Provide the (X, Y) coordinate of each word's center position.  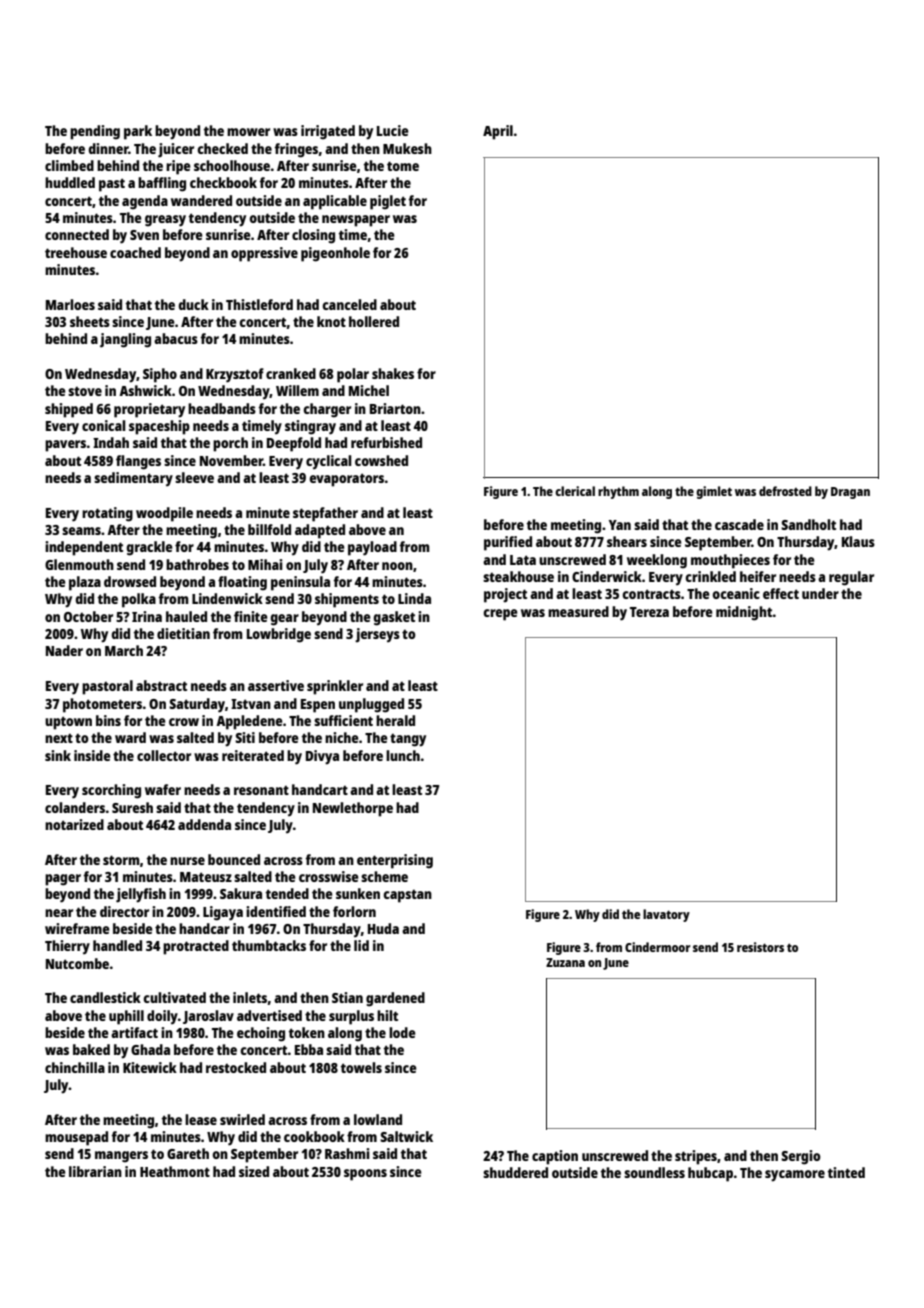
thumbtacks (269, 945)
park (138, 132)
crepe (500, 615)
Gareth (188, 1153)
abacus (176, 338)
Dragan (850, 493)
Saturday (197, 705)
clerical (575, 491)
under (820, 593)
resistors (760, 947)
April (498, 132)
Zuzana (565, 962)
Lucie (393, 130)
